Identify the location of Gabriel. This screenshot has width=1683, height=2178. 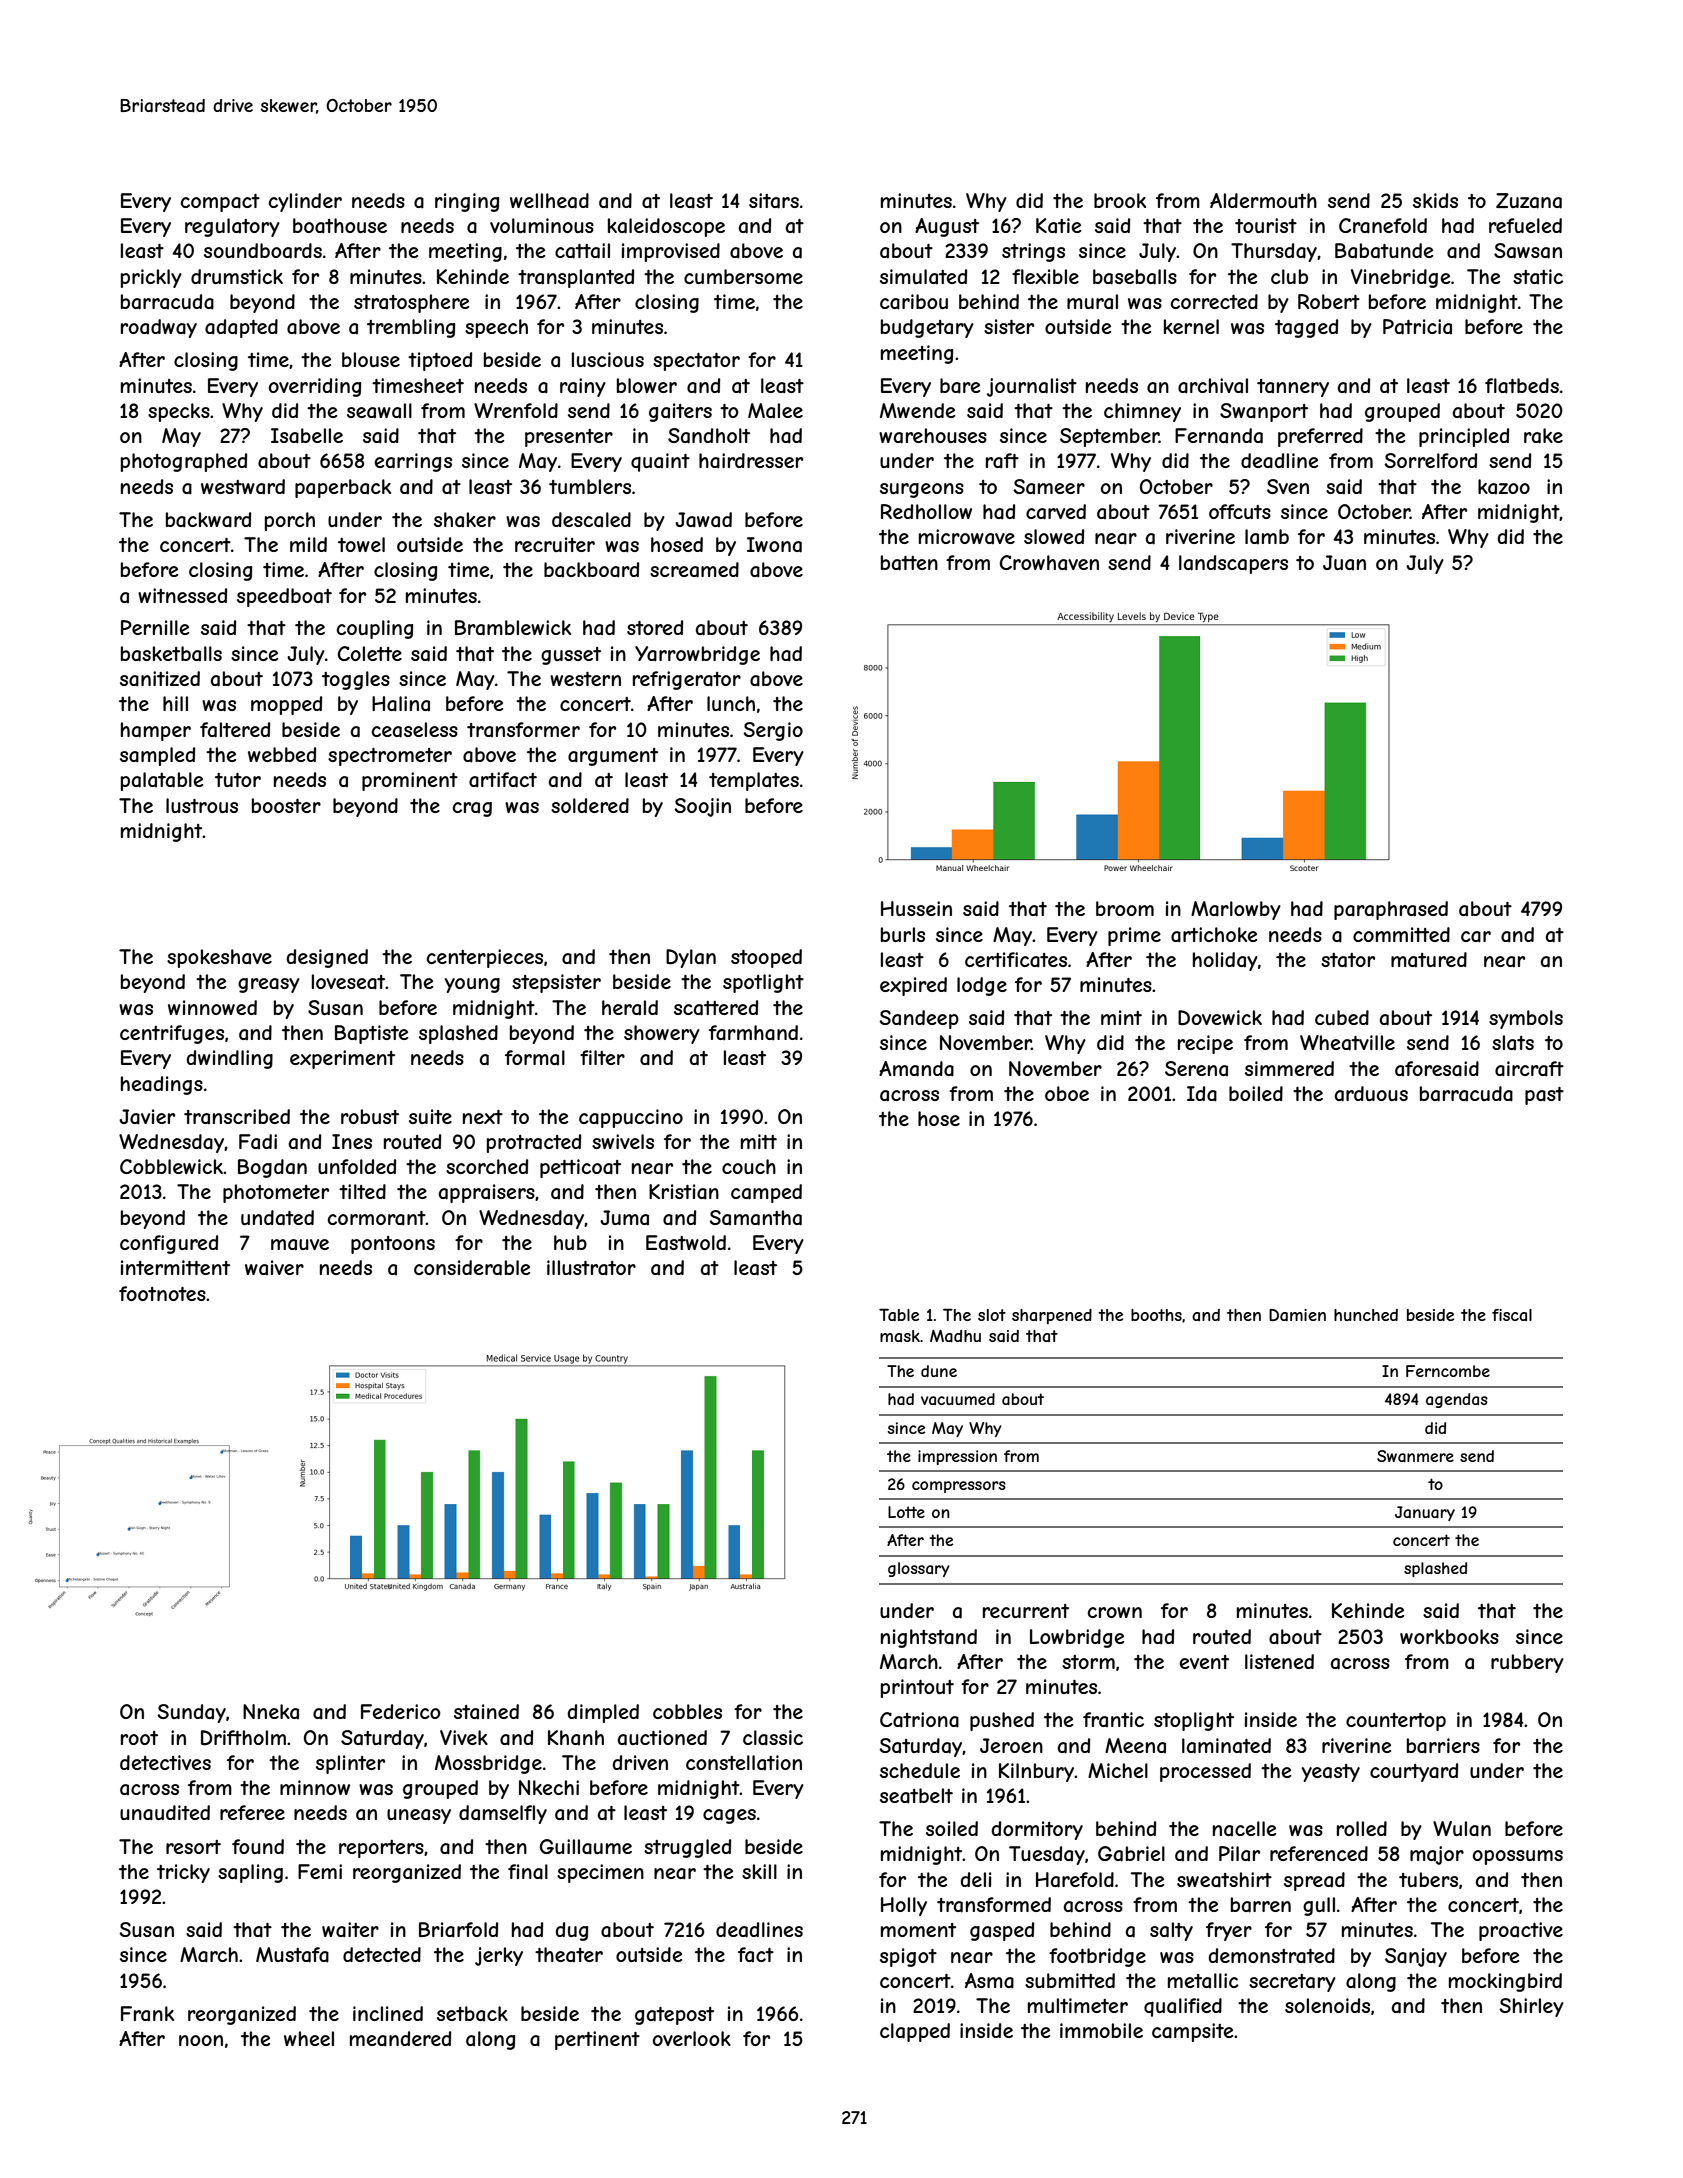
(1131, 1854).
